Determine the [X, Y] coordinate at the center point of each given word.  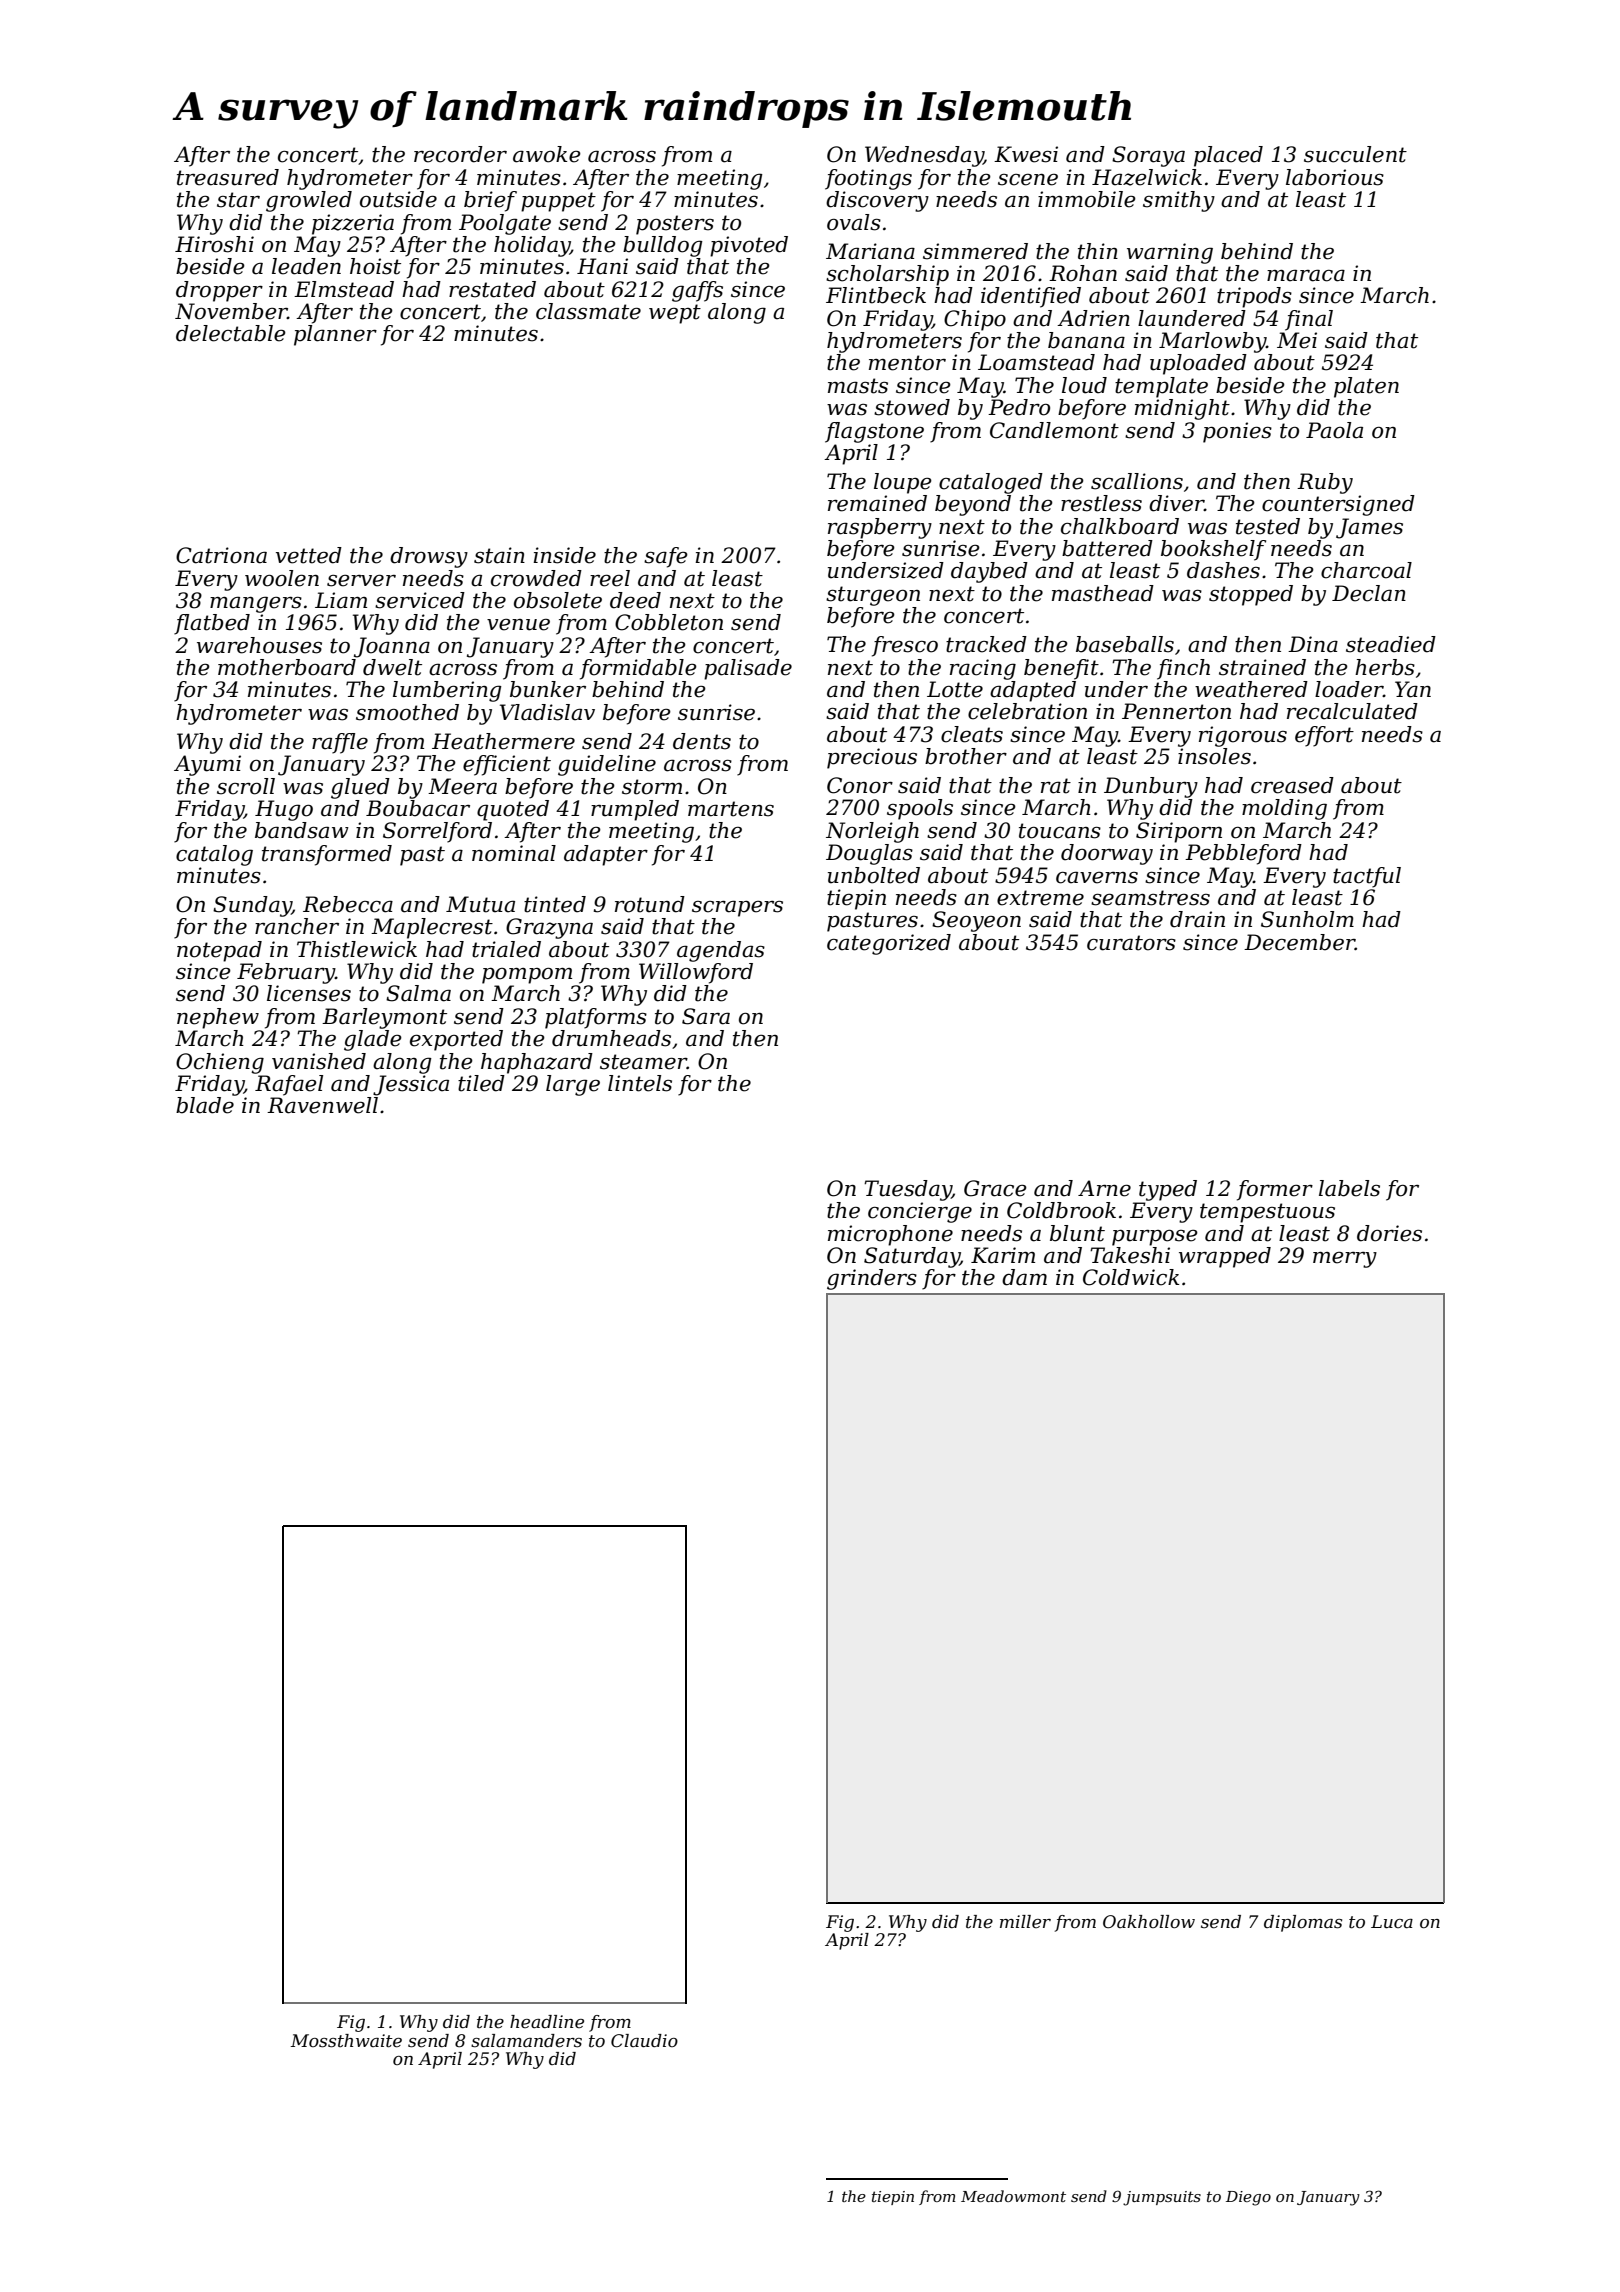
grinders [872, 1279]
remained [877, 503]
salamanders [526, 2041]
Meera [462, 786]
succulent [1355, 154]
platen [1366, 387]
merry [1345, 1259]
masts [858, 386]
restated [492, 289]
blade [205, 1105]
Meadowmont [1013, 2196]
